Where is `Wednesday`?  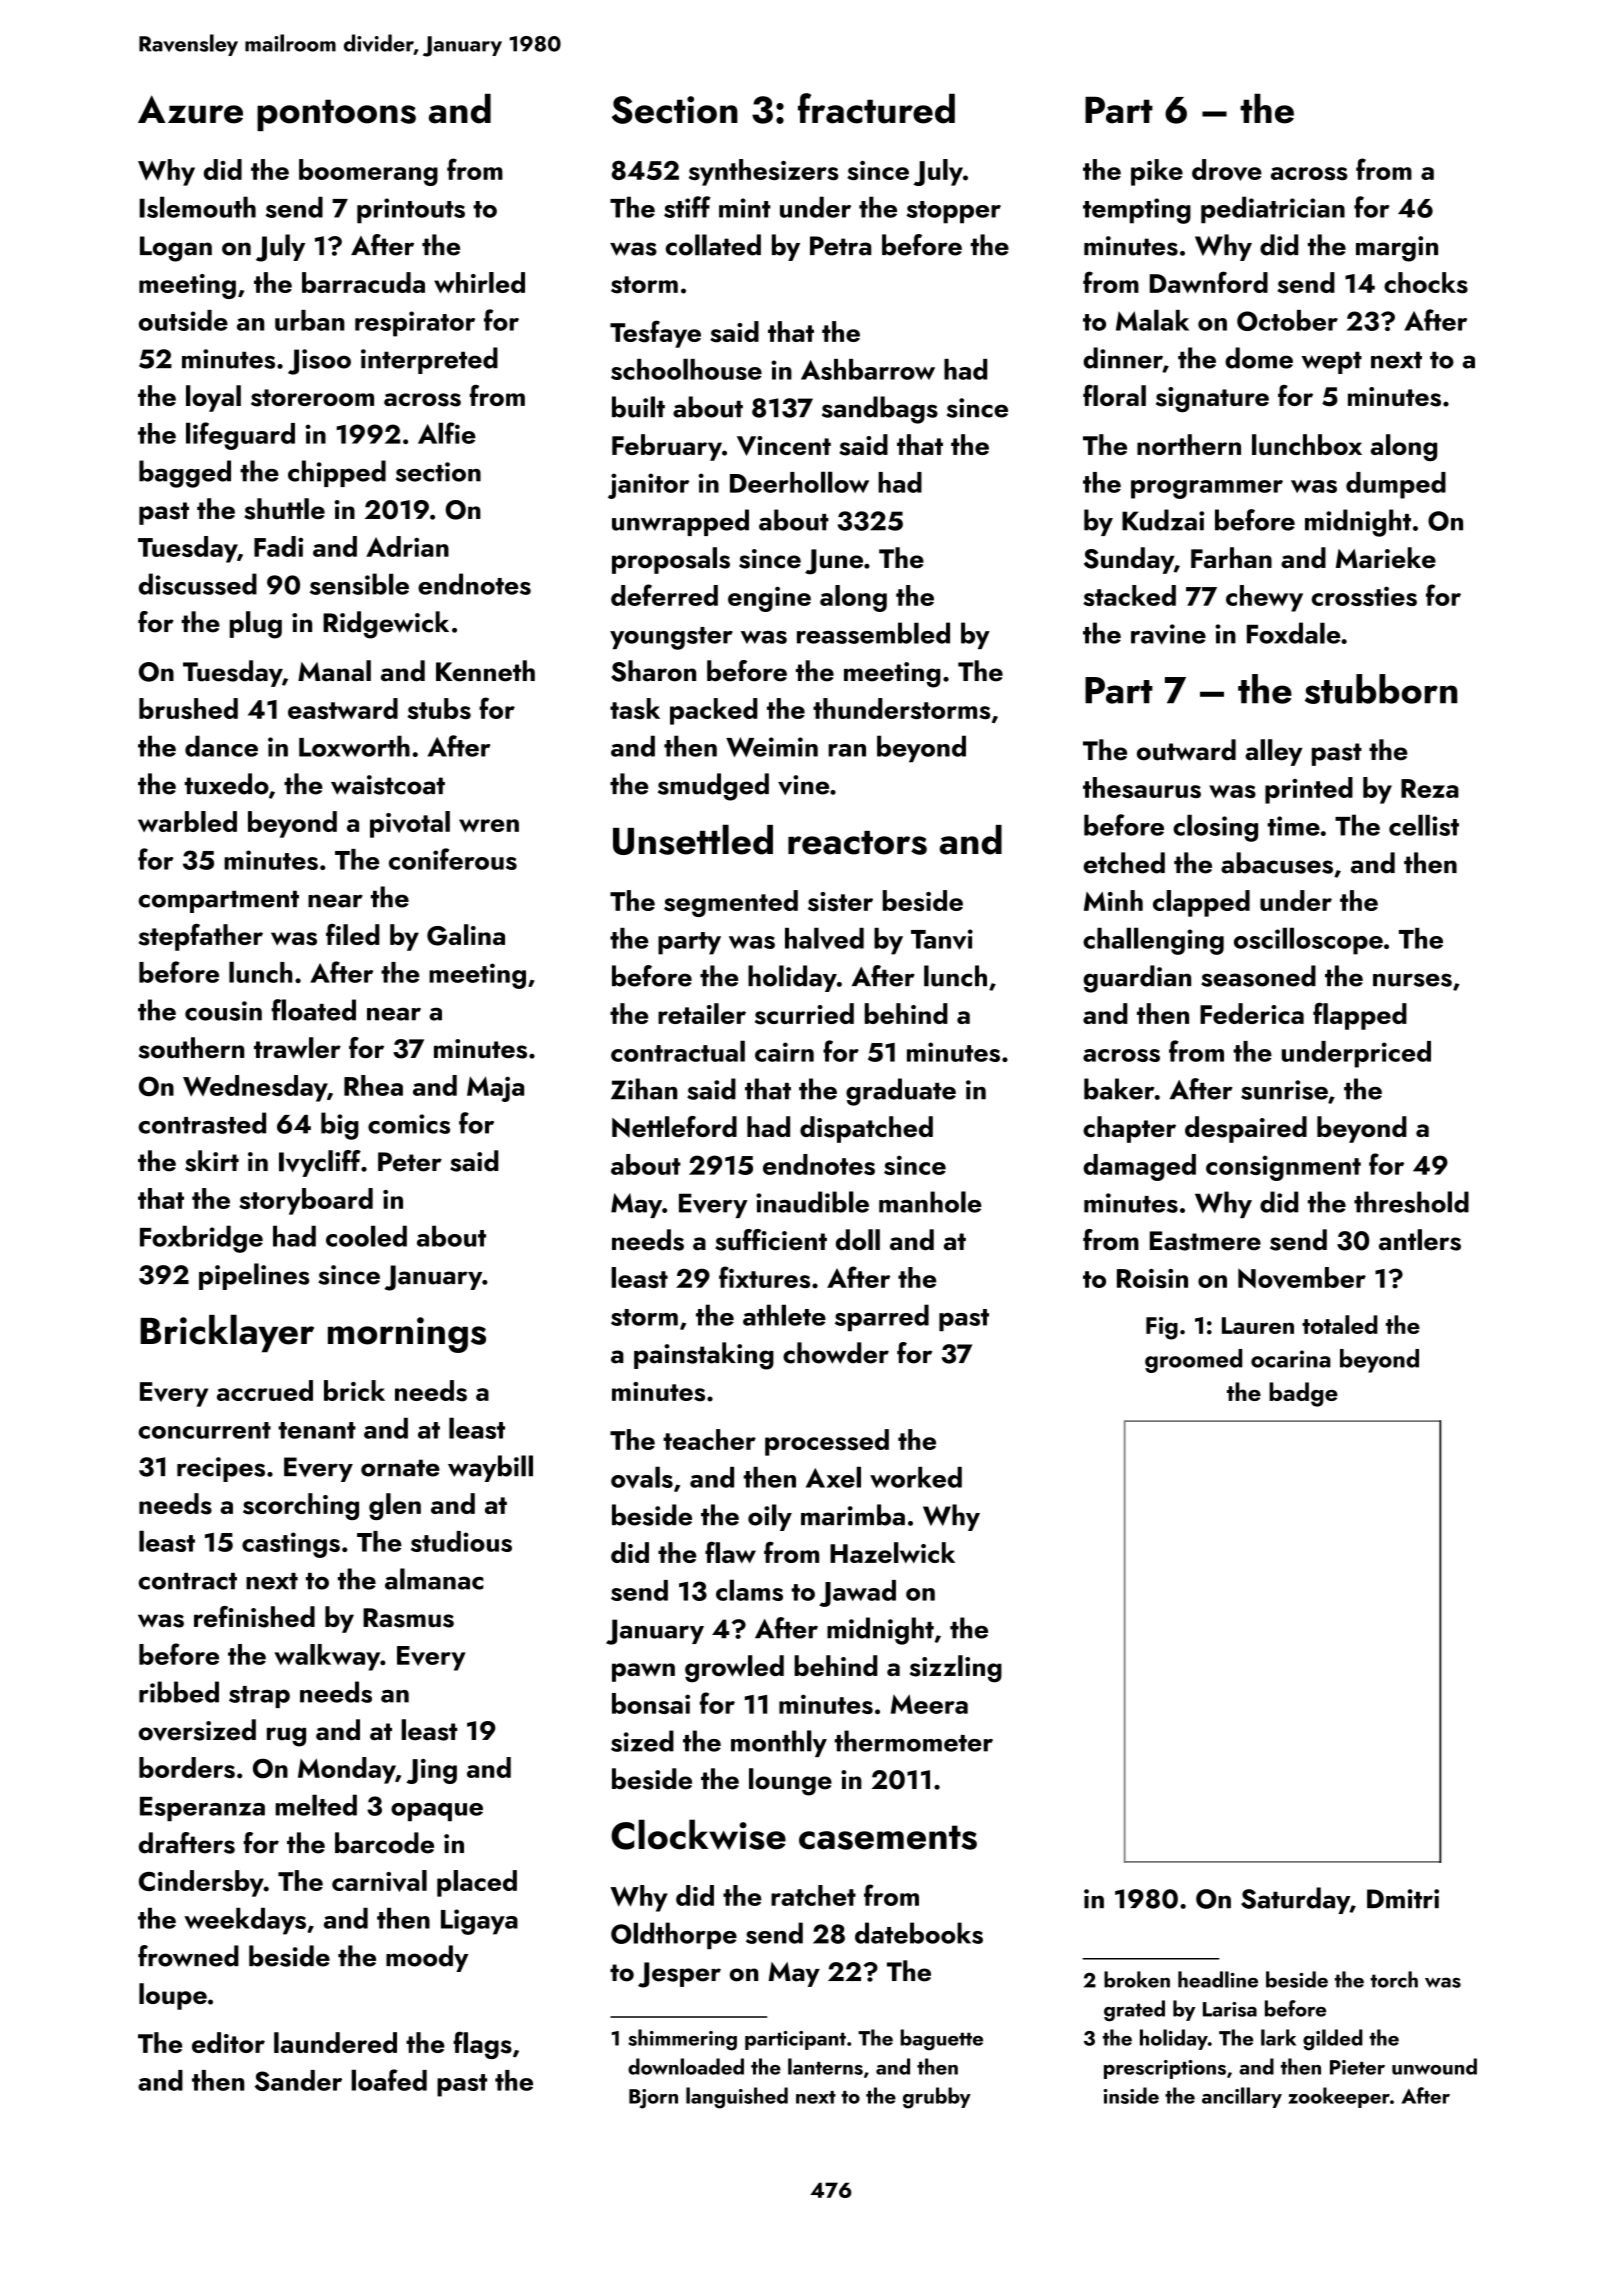
Wednesday is located at coordinates (255, 1088).
